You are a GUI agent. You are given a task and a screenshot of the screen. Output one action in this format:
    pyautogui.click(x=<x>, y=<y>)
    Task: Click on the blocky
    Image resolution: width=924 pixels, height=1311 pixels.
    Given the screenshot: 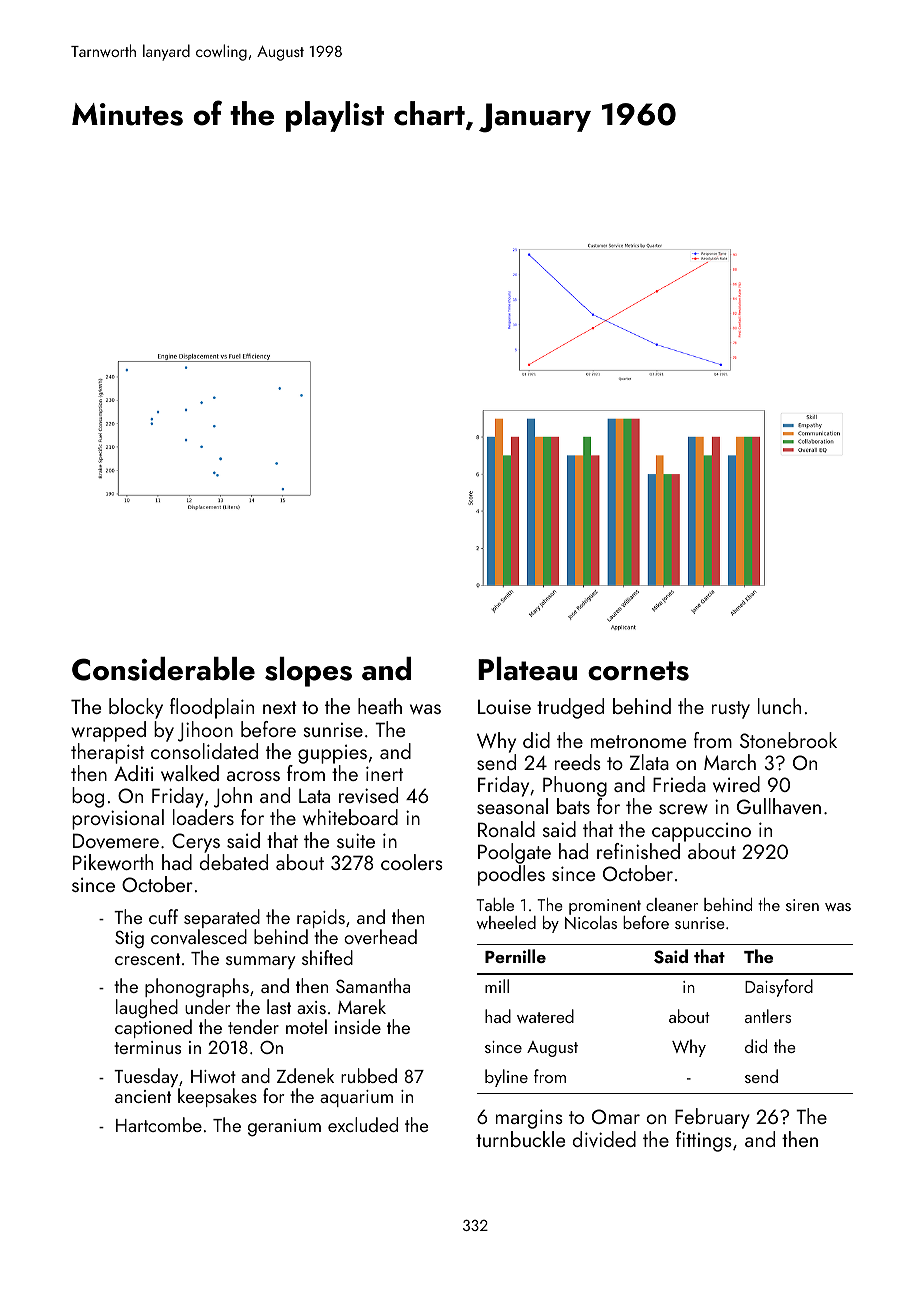 What is the action you would take?
    pyautogui.click(x=136, y=708)
